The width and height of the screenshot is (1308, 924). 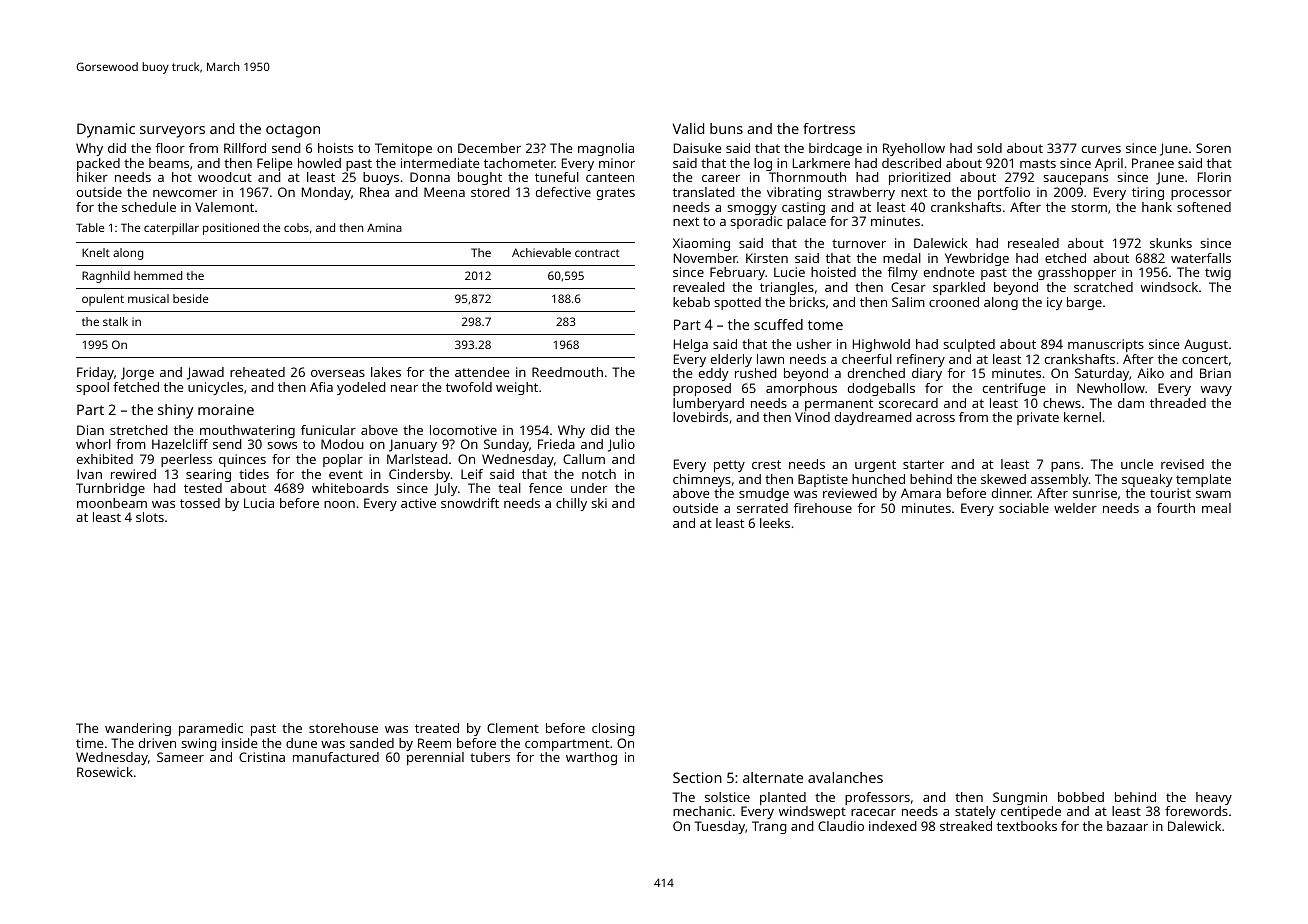 What do you see at coordinates (704, 192) in the screenshot?
I see `translated` at bounding box center [704, 192].
